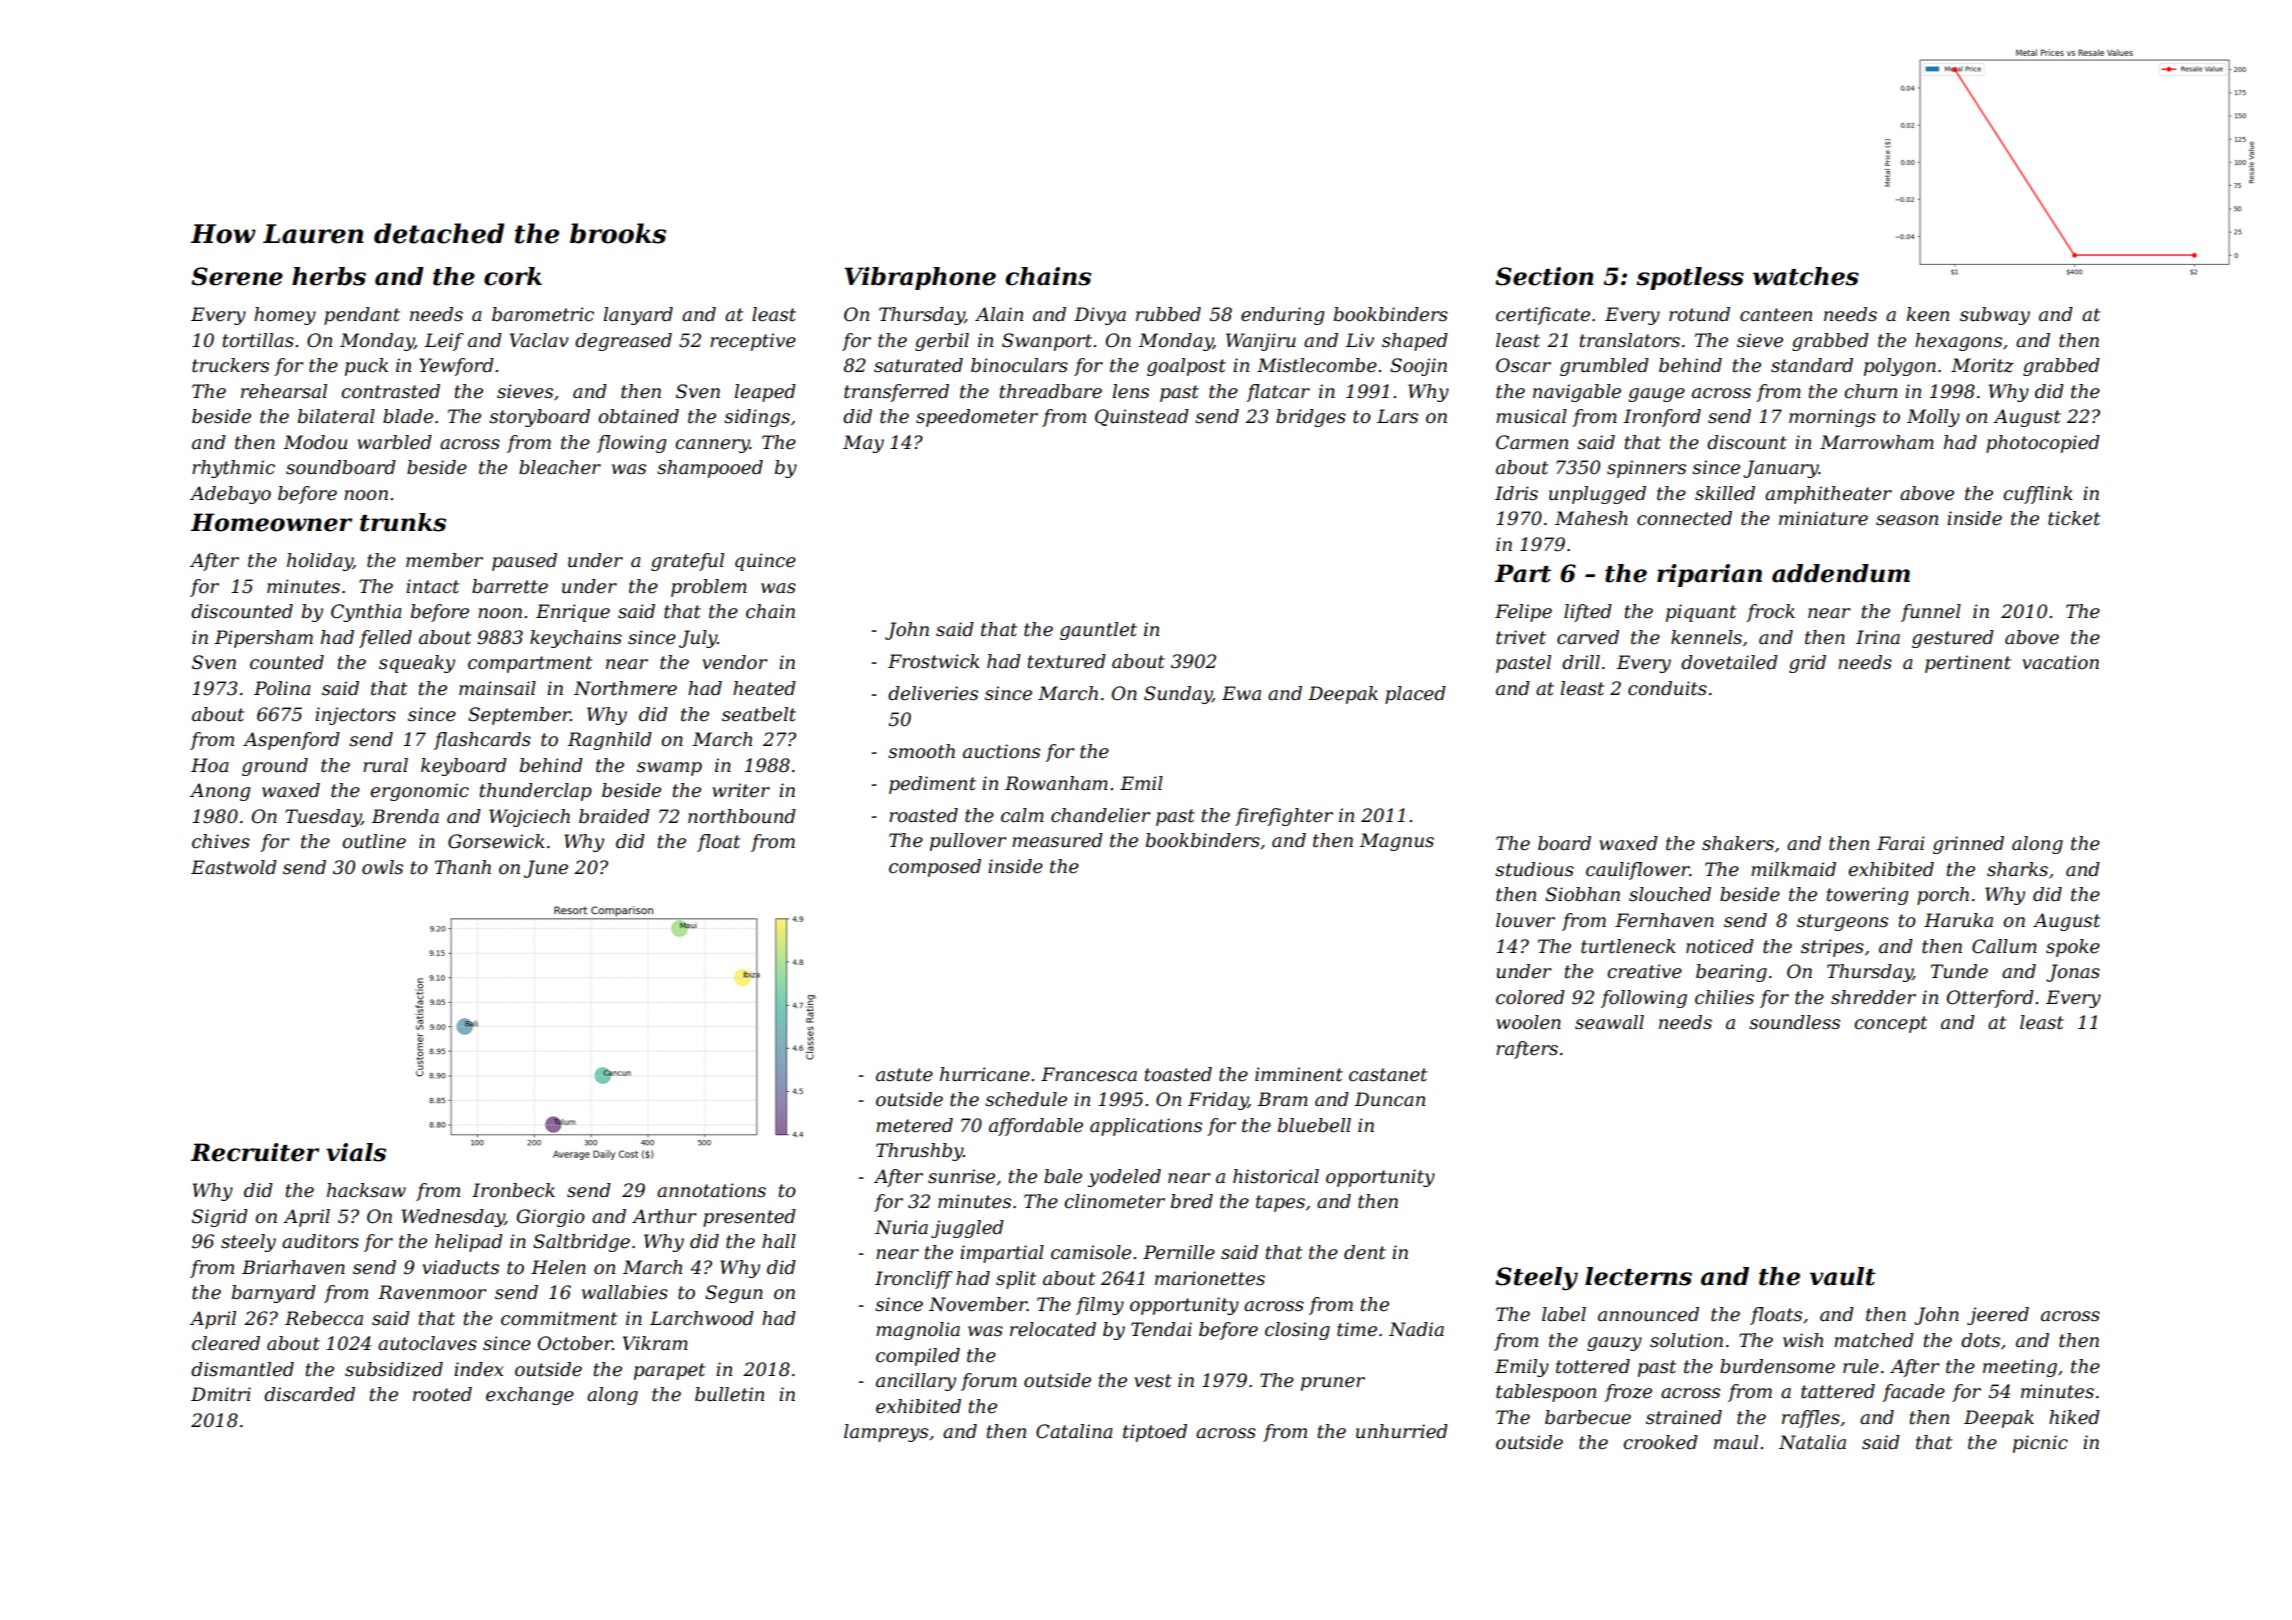 This document has width=2292, height=1620. Describe the element at coordinates (529, 818) in the document. I see `Wojciech` at that location.
